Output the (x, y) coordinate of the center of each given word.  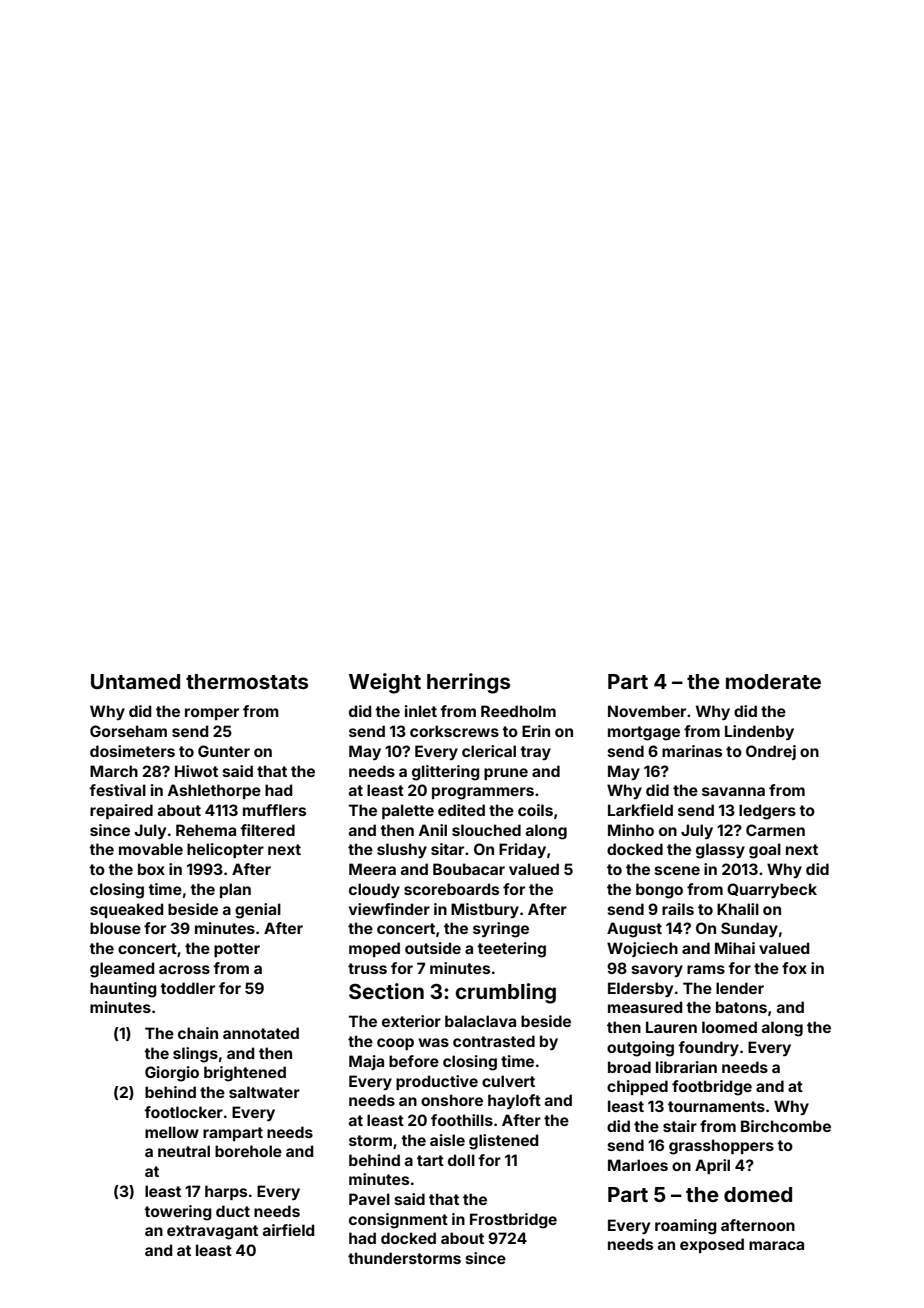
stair (680, 1126)
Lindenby (759, 732)
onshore (452, 1100)
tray (535, 753)
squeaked (126, 910)
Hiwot (196, 771)
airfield (288, 1230)
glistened (503, 1142)
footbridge (712, 1088)
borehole (248, 1151)
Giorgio (172, 1074)
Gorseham (128, 731)
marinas (692, 751)
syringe (501, 930)
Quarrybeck (772, 890)
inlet (421, 711)
